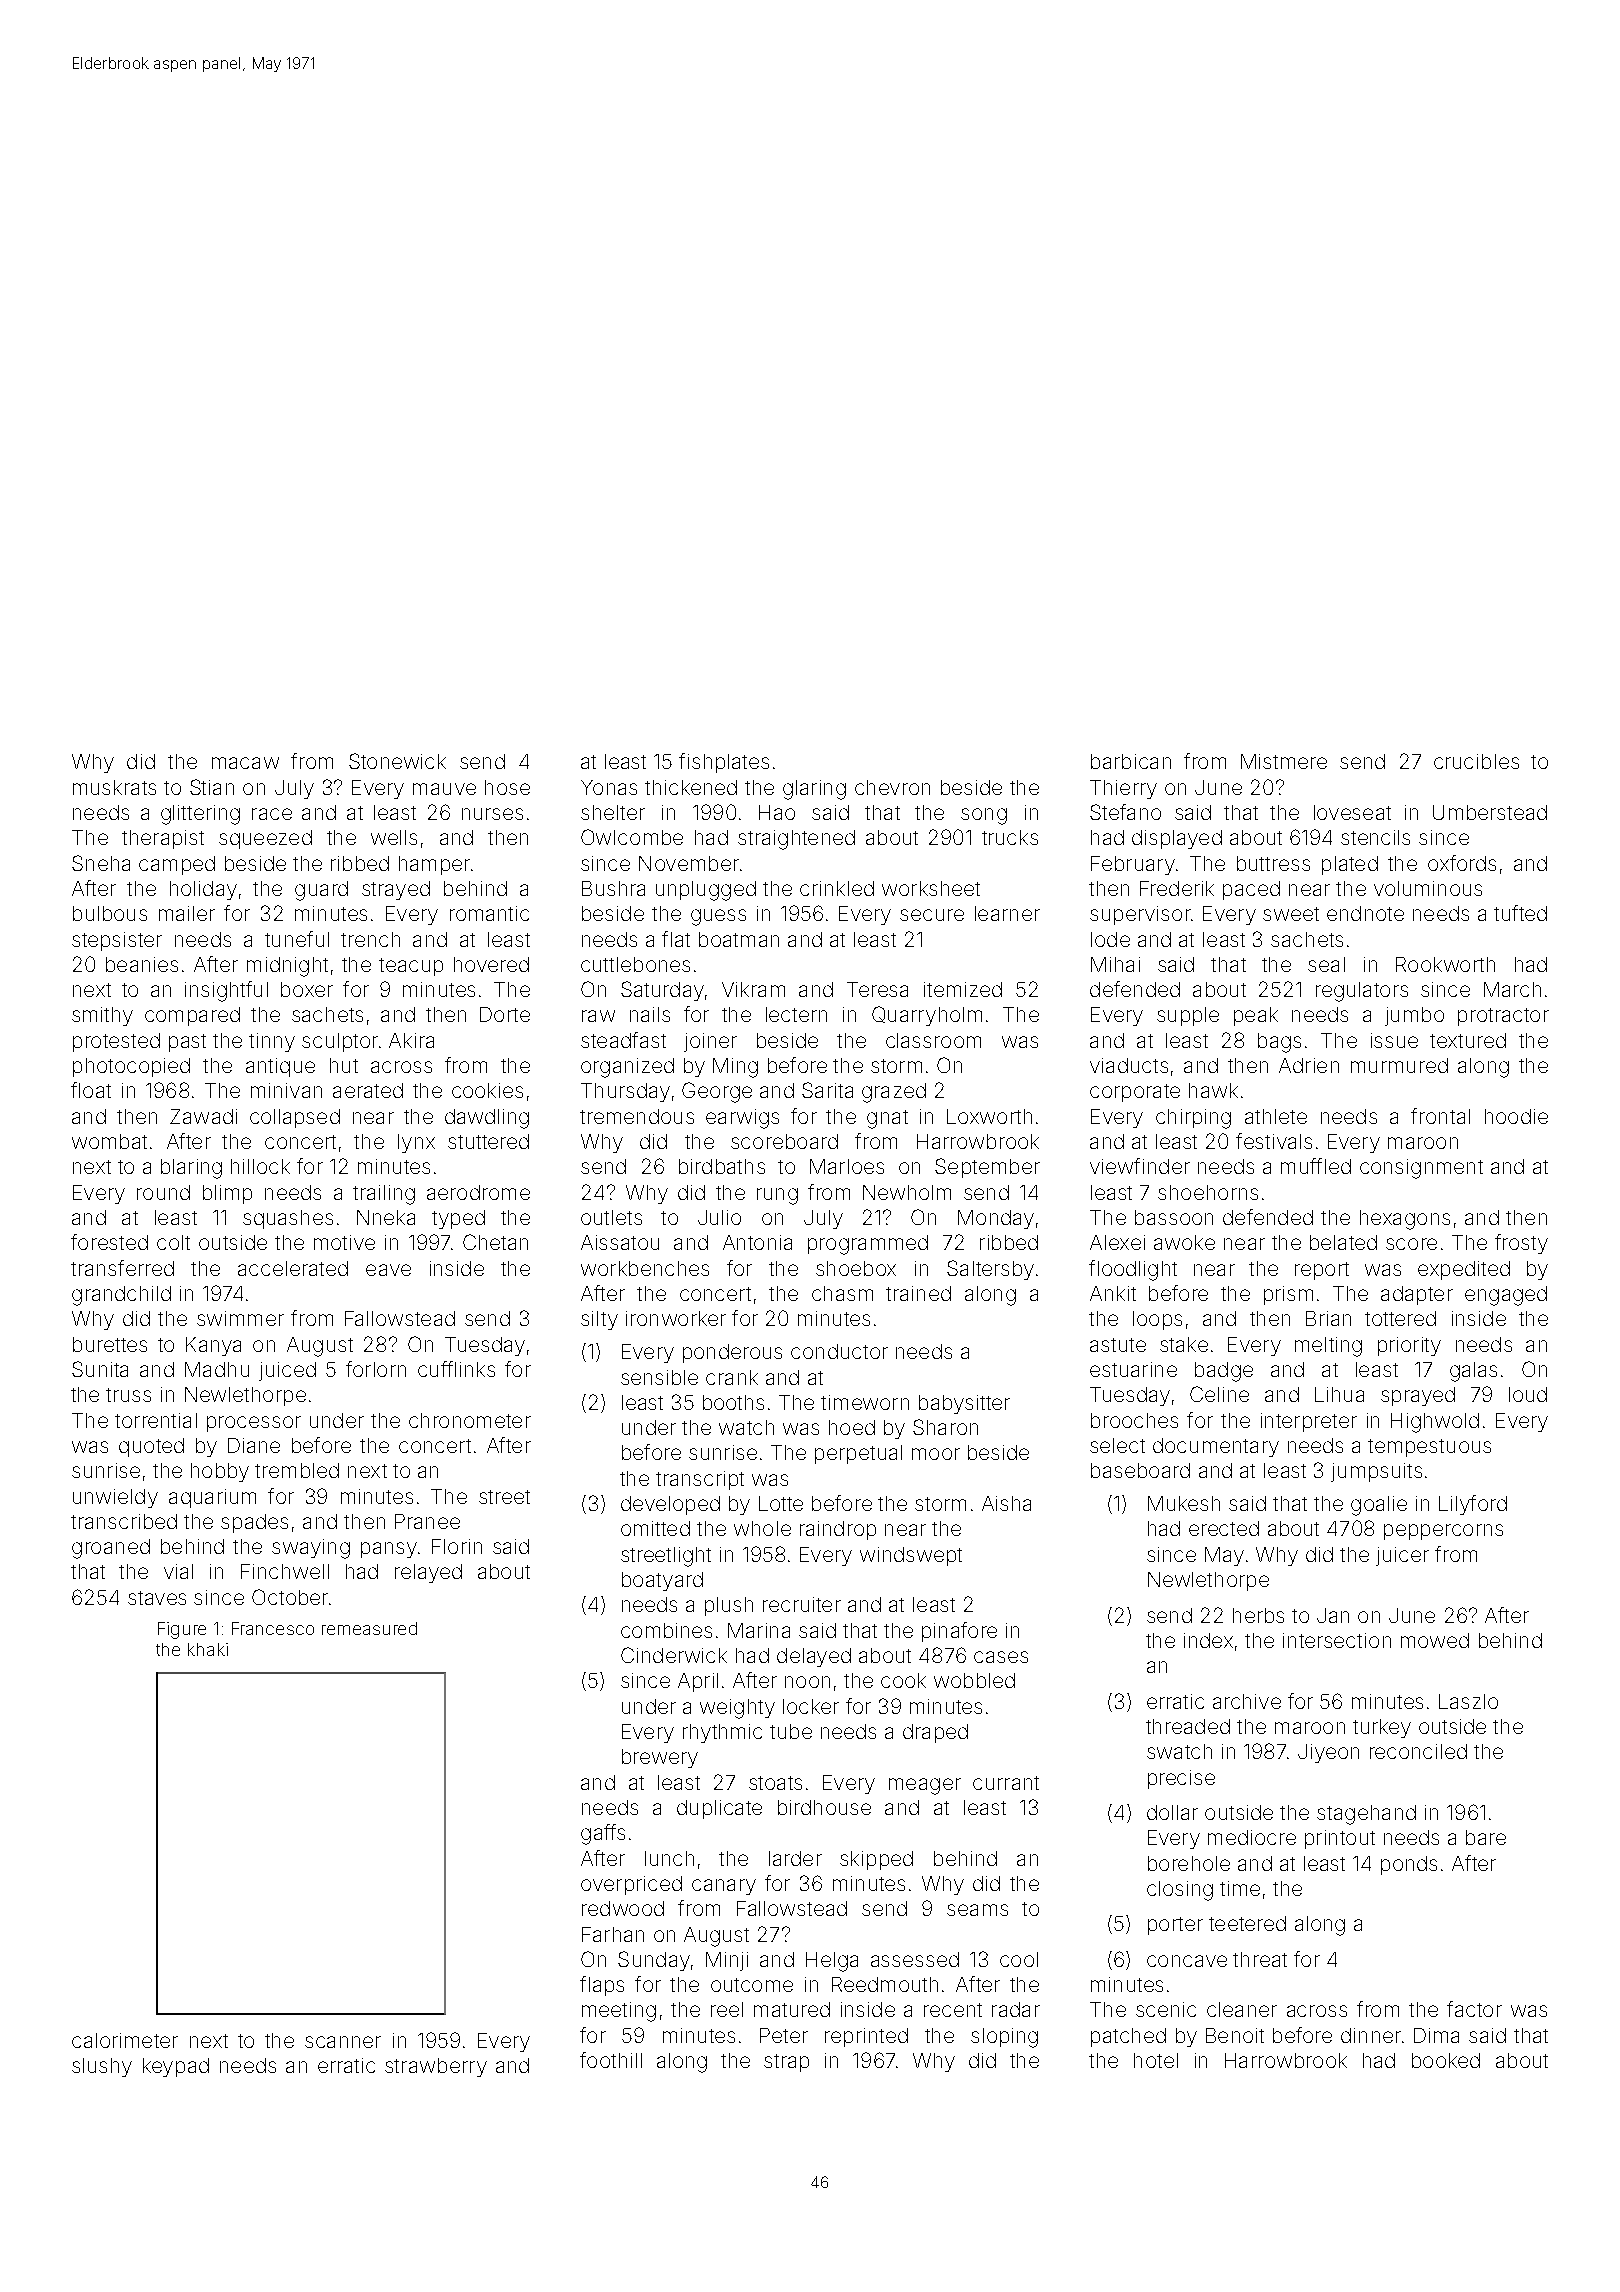 This screenshot has height=2292, width=1620. Describe the element at coordinates (343, 2042) in the screenshot. I see `scanner` at that location.
